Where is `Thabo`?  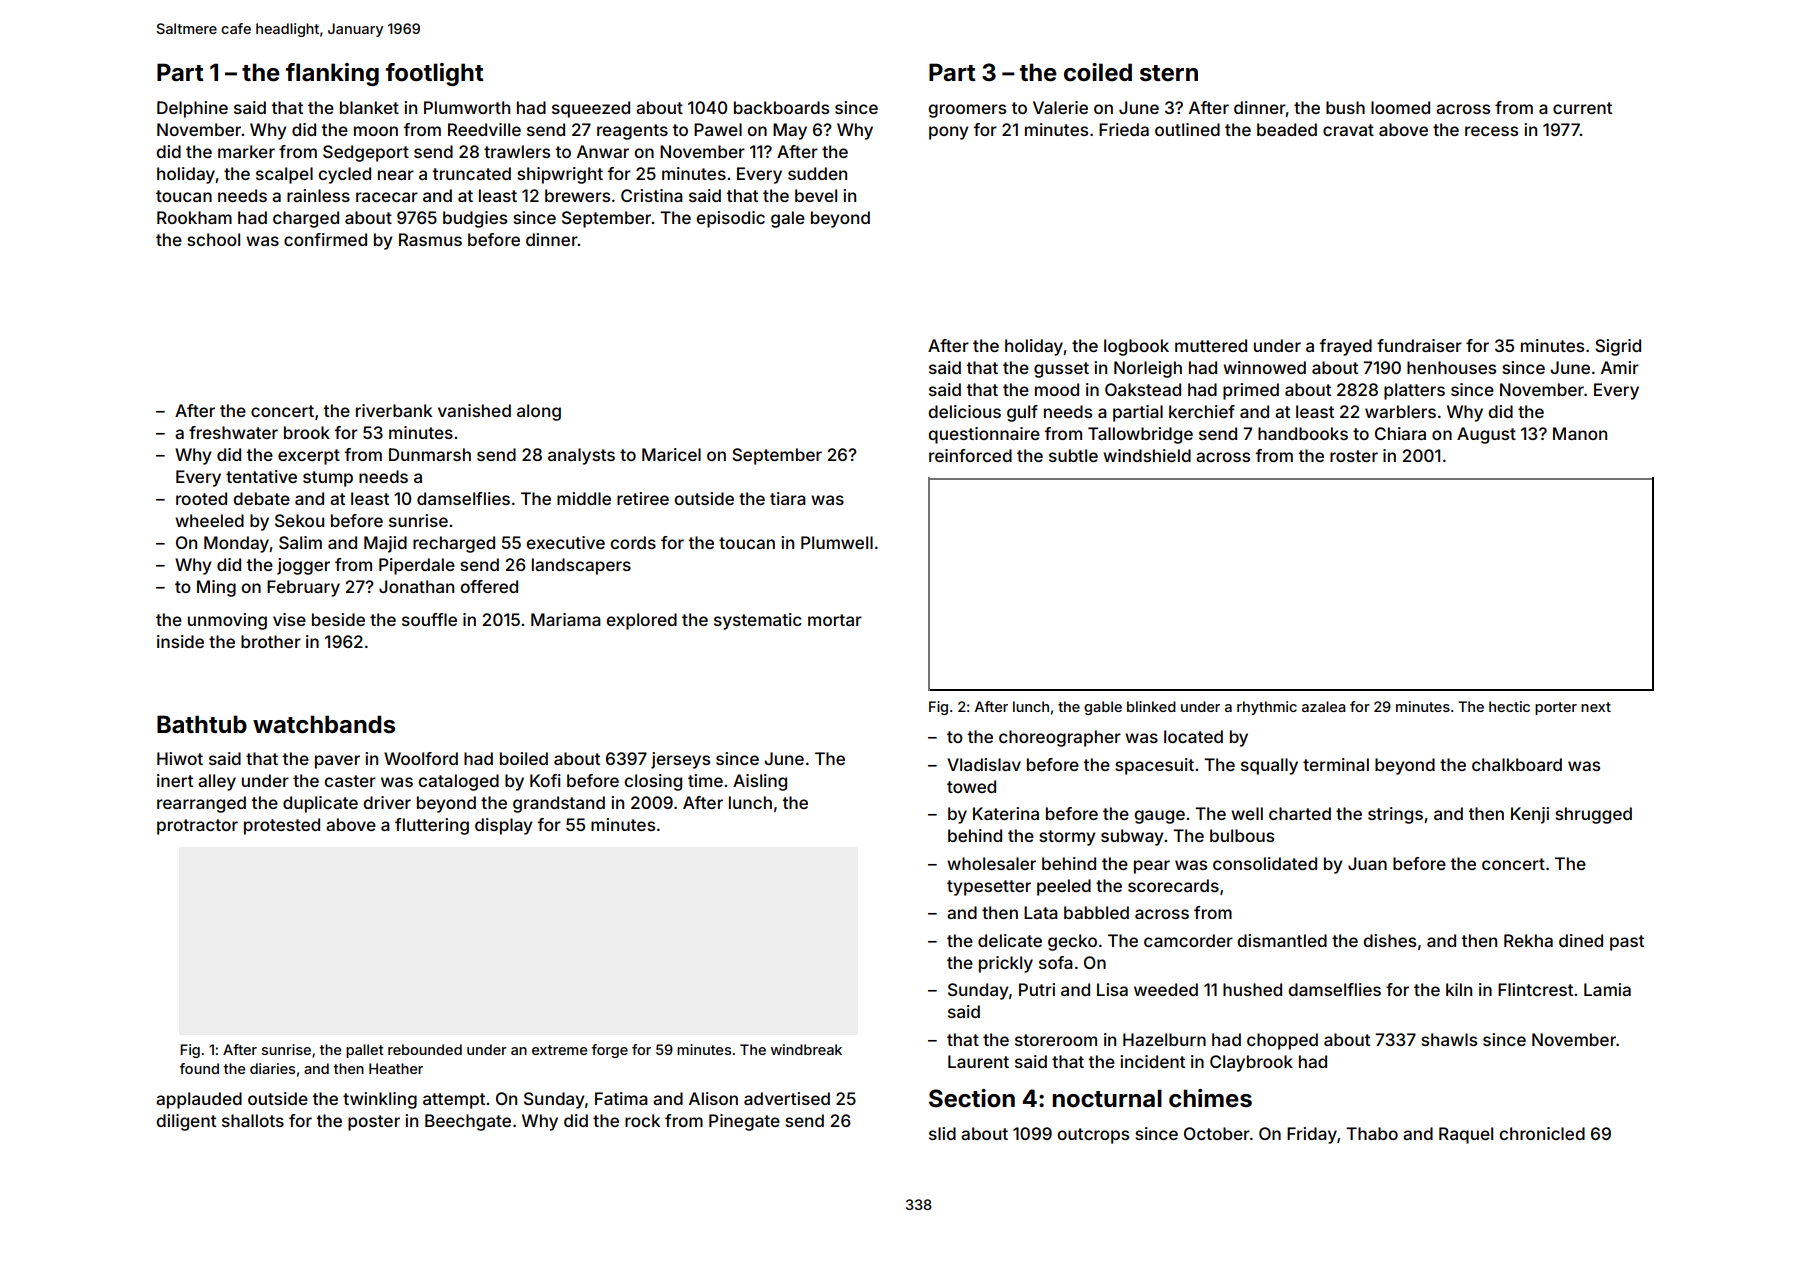 Thabo is located at coordinates (1372, 1133).
